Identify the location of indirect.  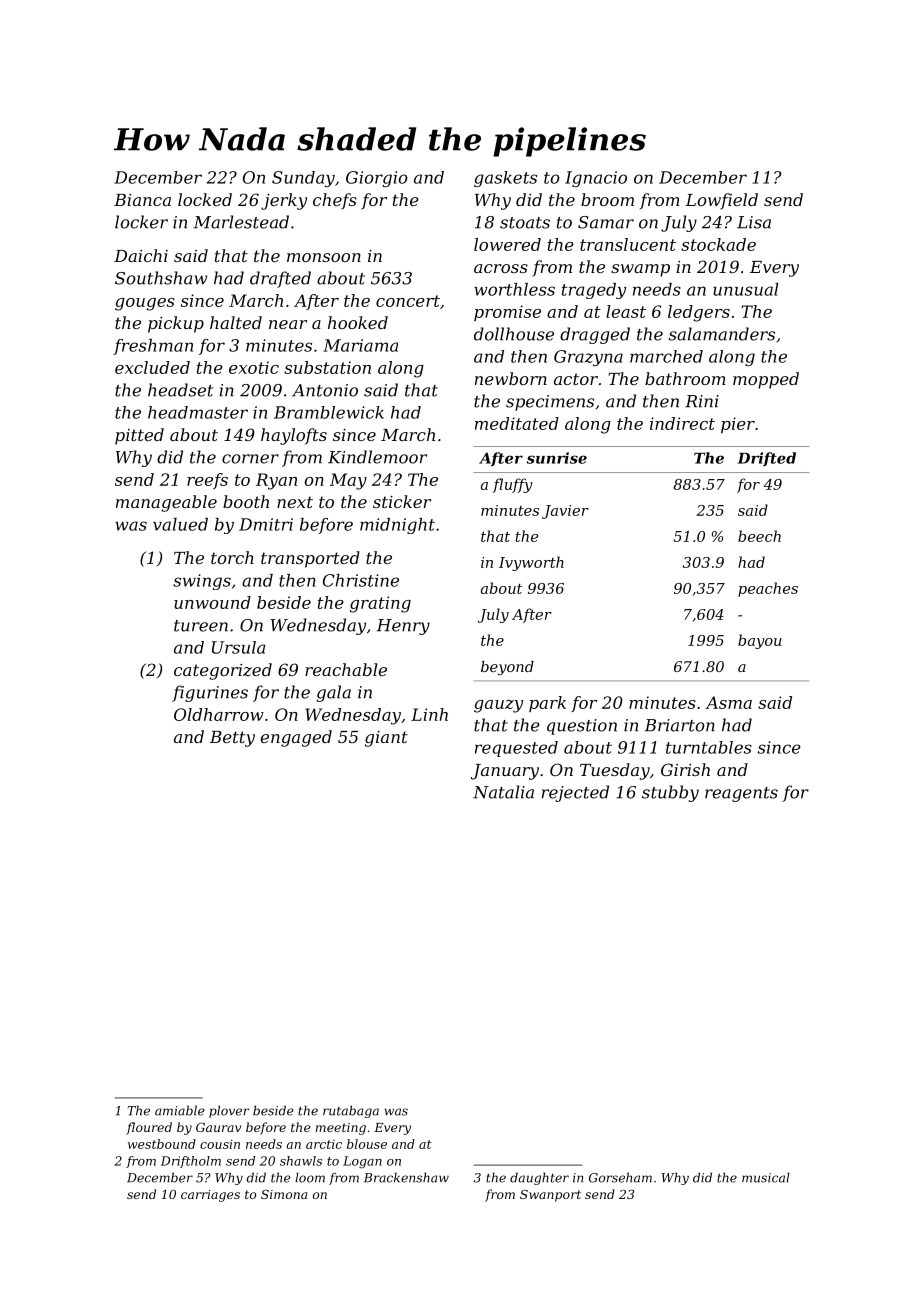
(682, 423).
